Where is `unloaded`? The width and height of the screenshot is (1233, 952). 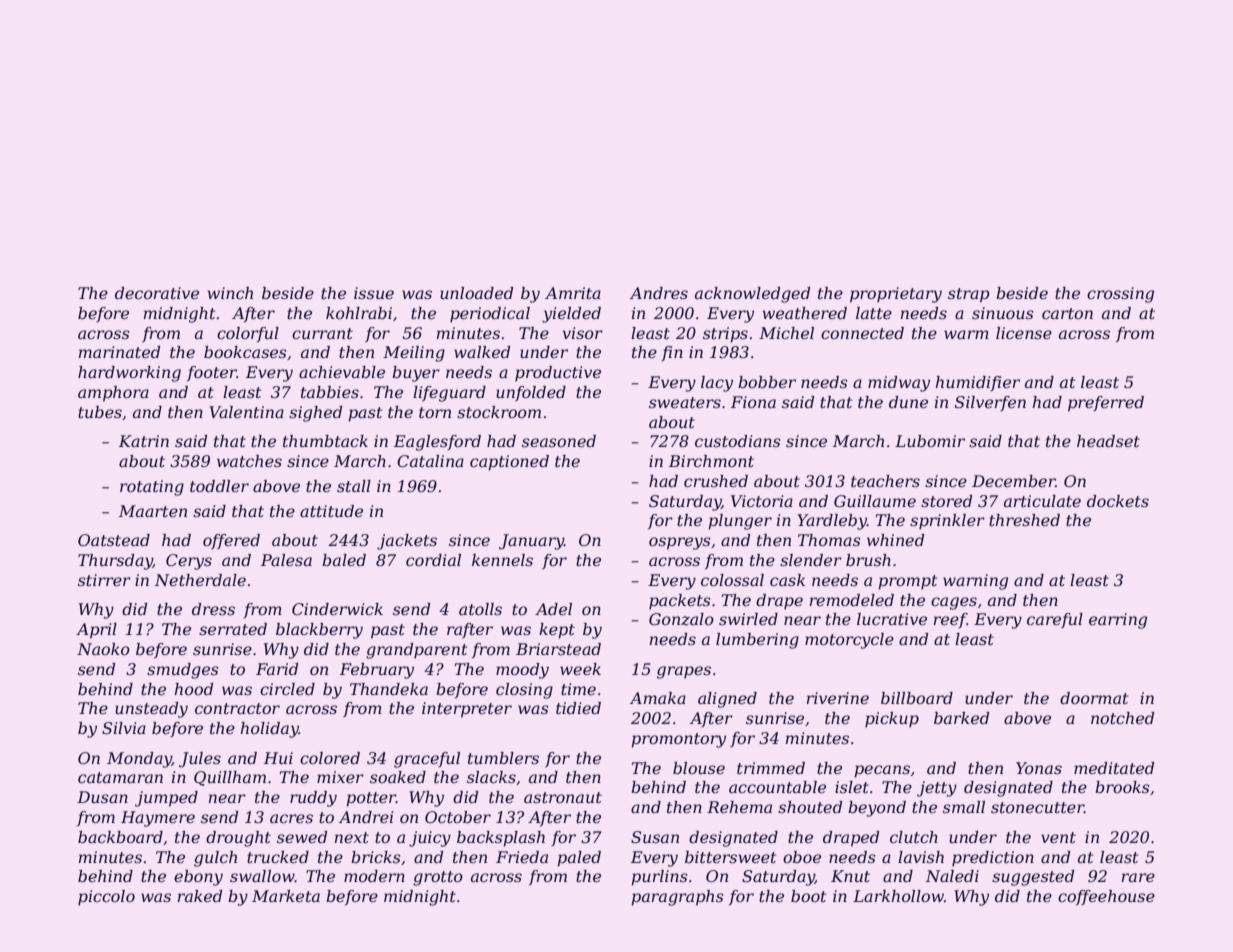
unloaded is located at coordinates (476, 293).
